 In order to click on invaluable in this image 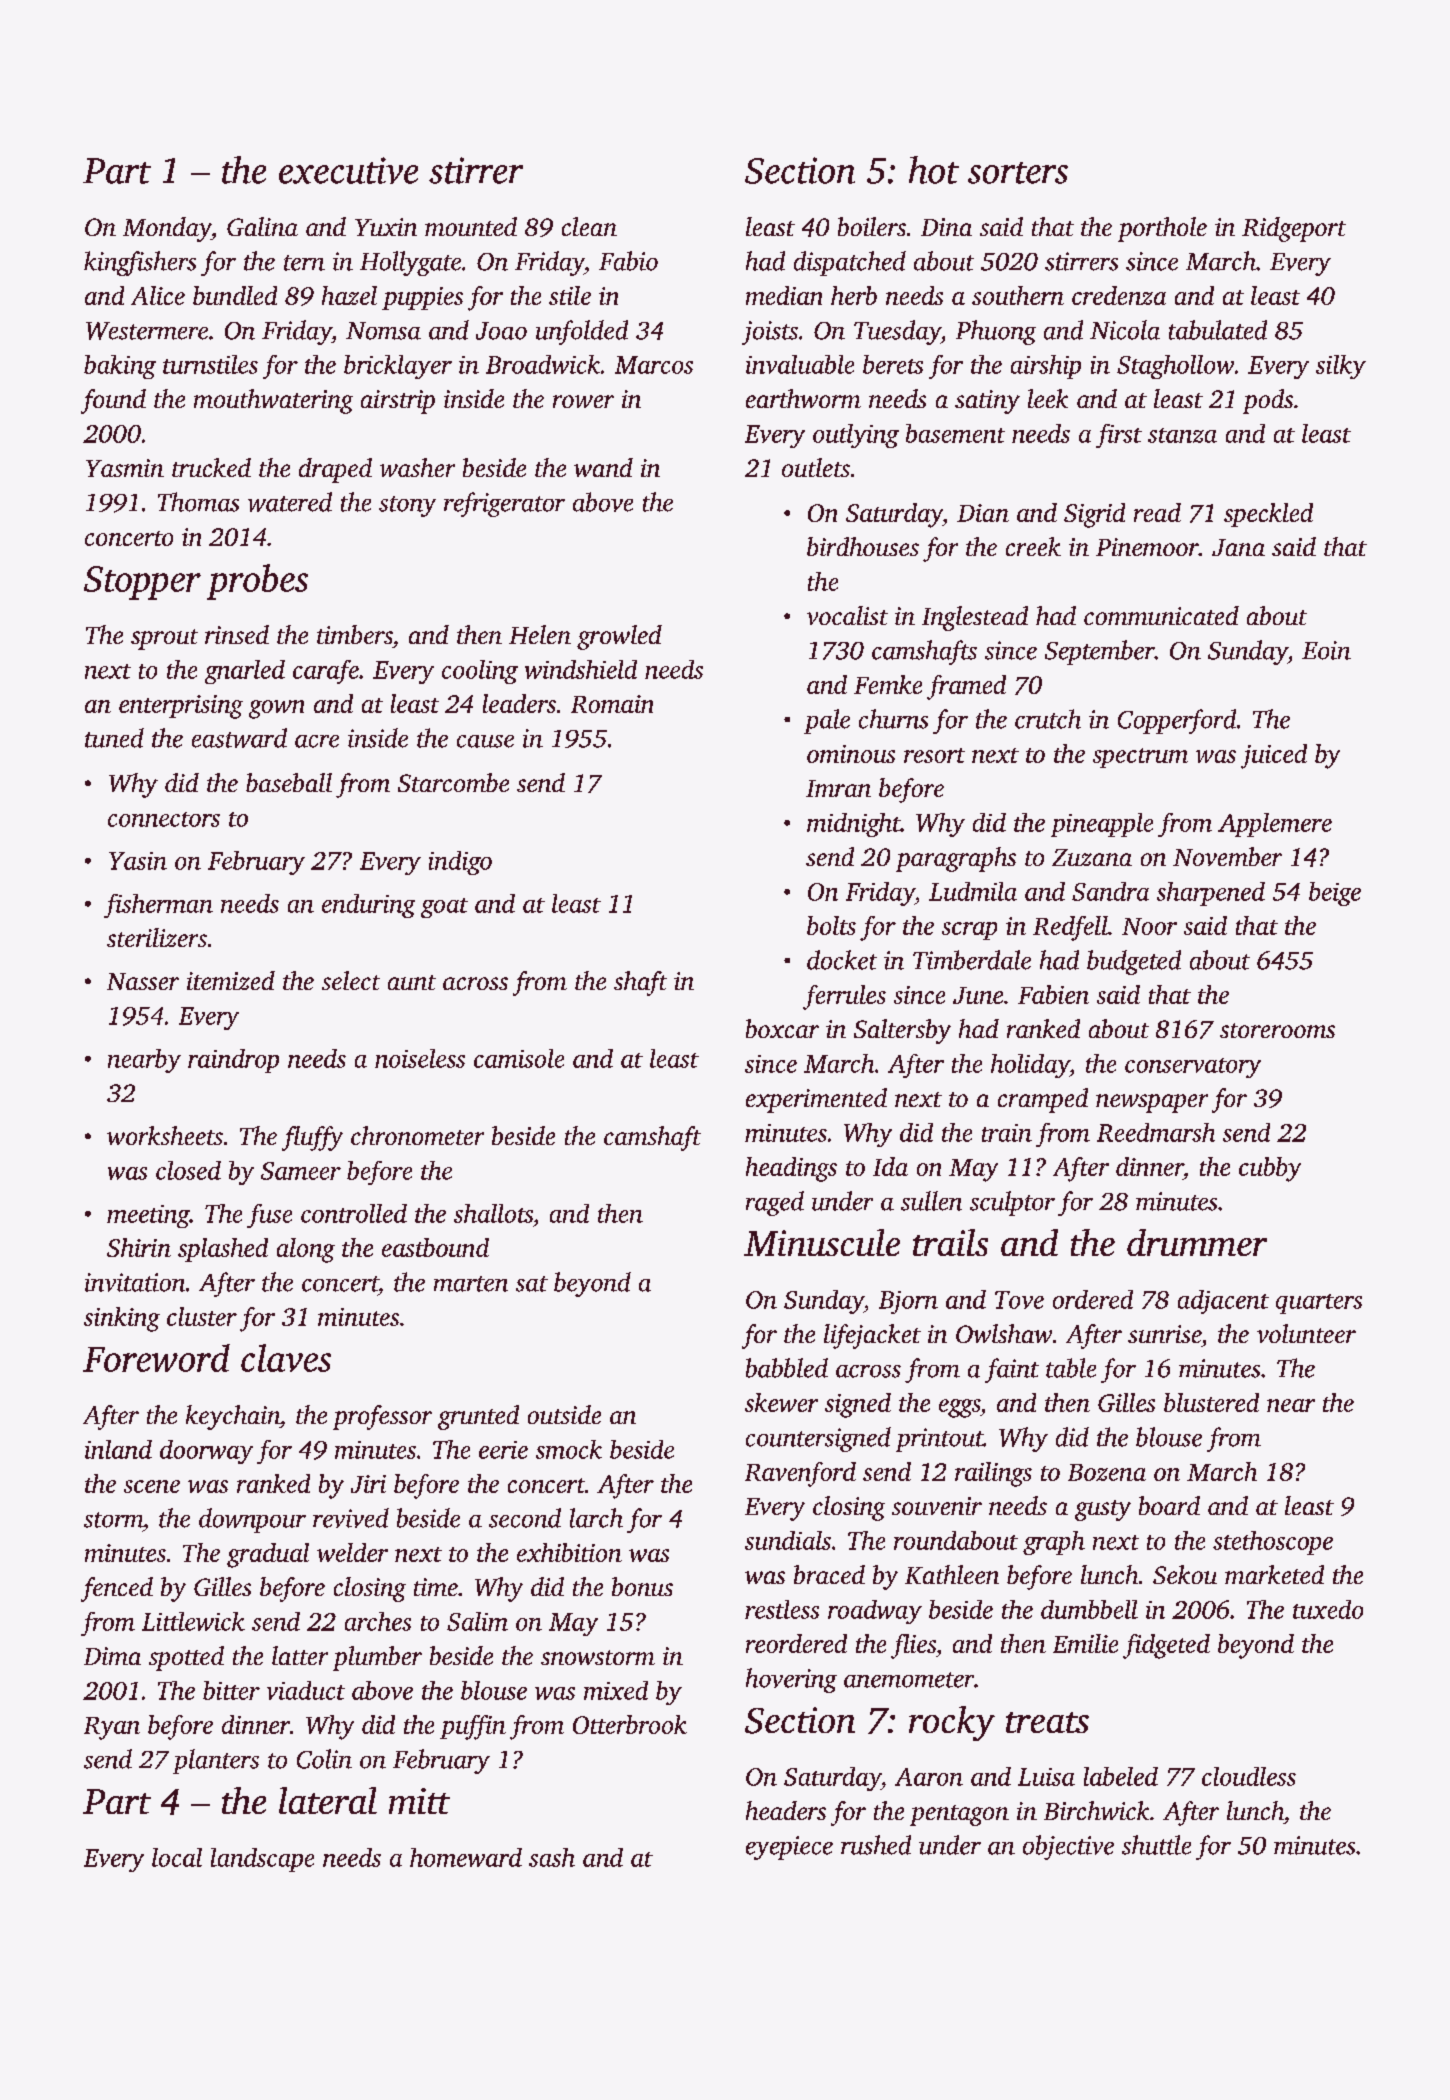, I will do `click(800, 364)`.
